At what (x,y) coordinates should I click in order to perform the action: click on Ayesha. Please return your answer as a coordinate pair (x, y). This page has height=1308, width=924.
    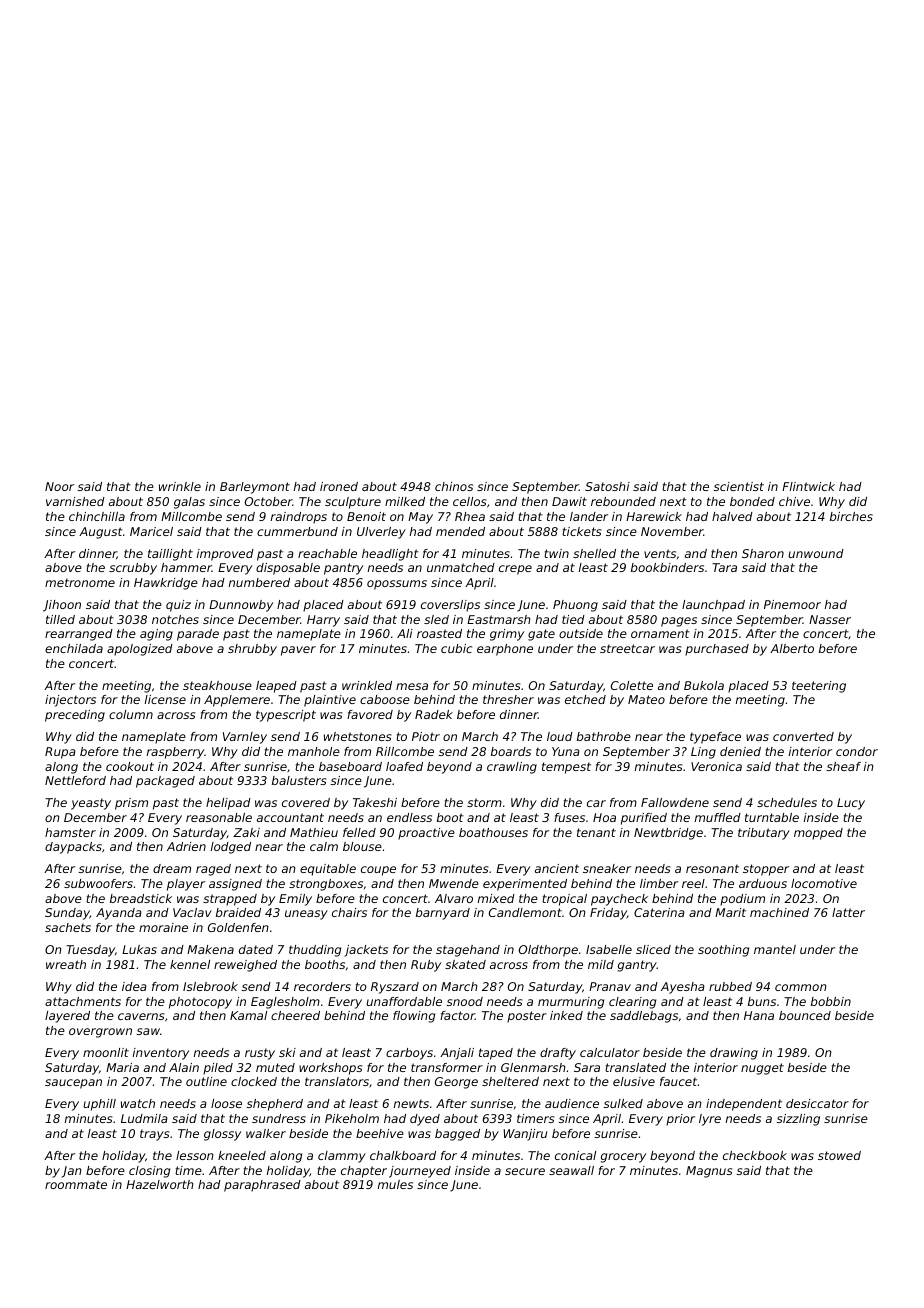
    Looking at the image, I should click on (683, 988).
